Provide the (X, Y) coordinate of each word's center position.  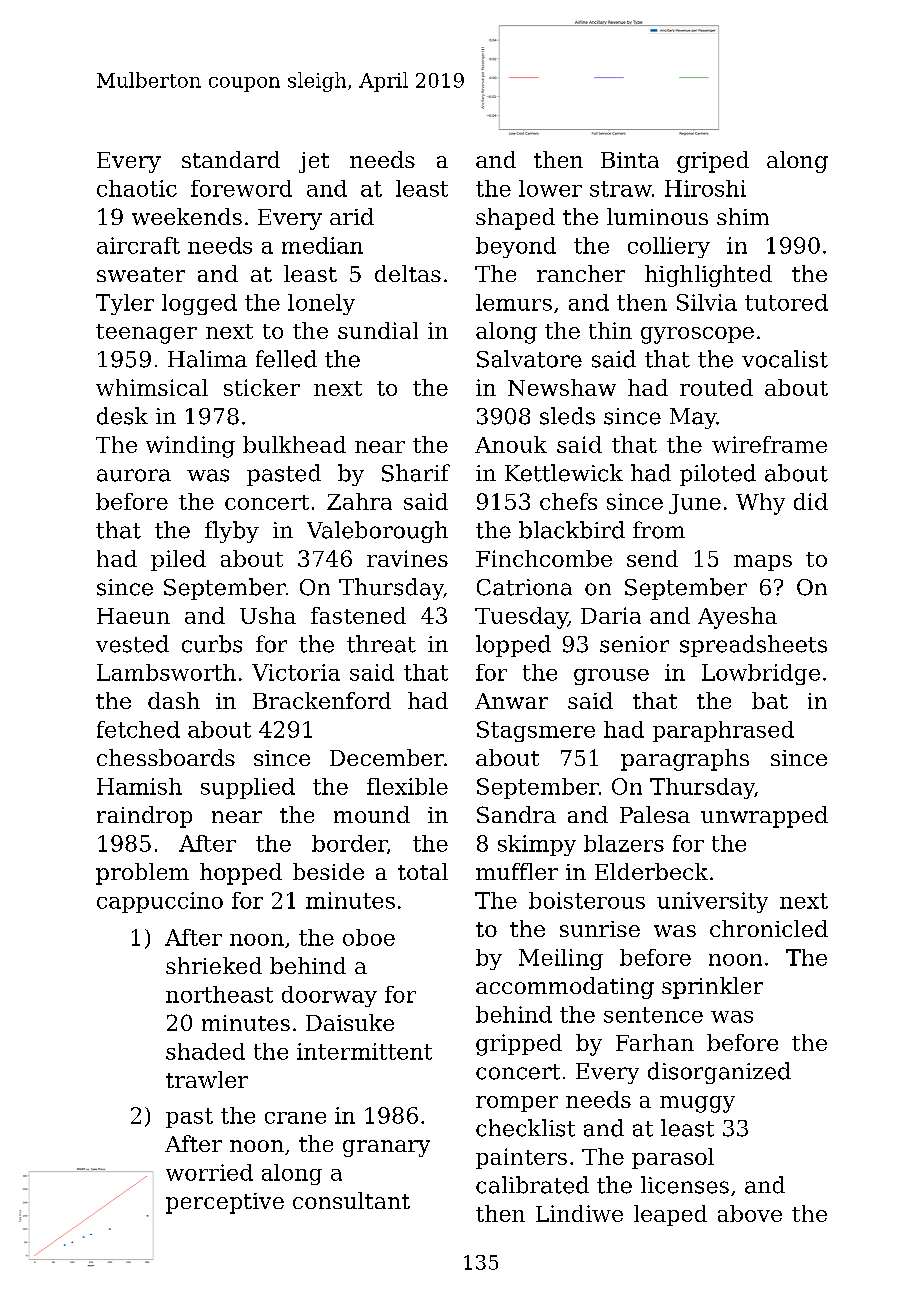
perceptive (225, 1203)
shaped (515, 219)
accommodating (565, 988)
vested (132, 644)
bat (770, 700)
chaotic (137, 188)
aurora (134, 475)
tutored (786, 302)
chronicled (769, 928)
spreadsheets (753, 646)
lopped (513, 646)
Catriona (524, 587)
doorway (329, 996)
